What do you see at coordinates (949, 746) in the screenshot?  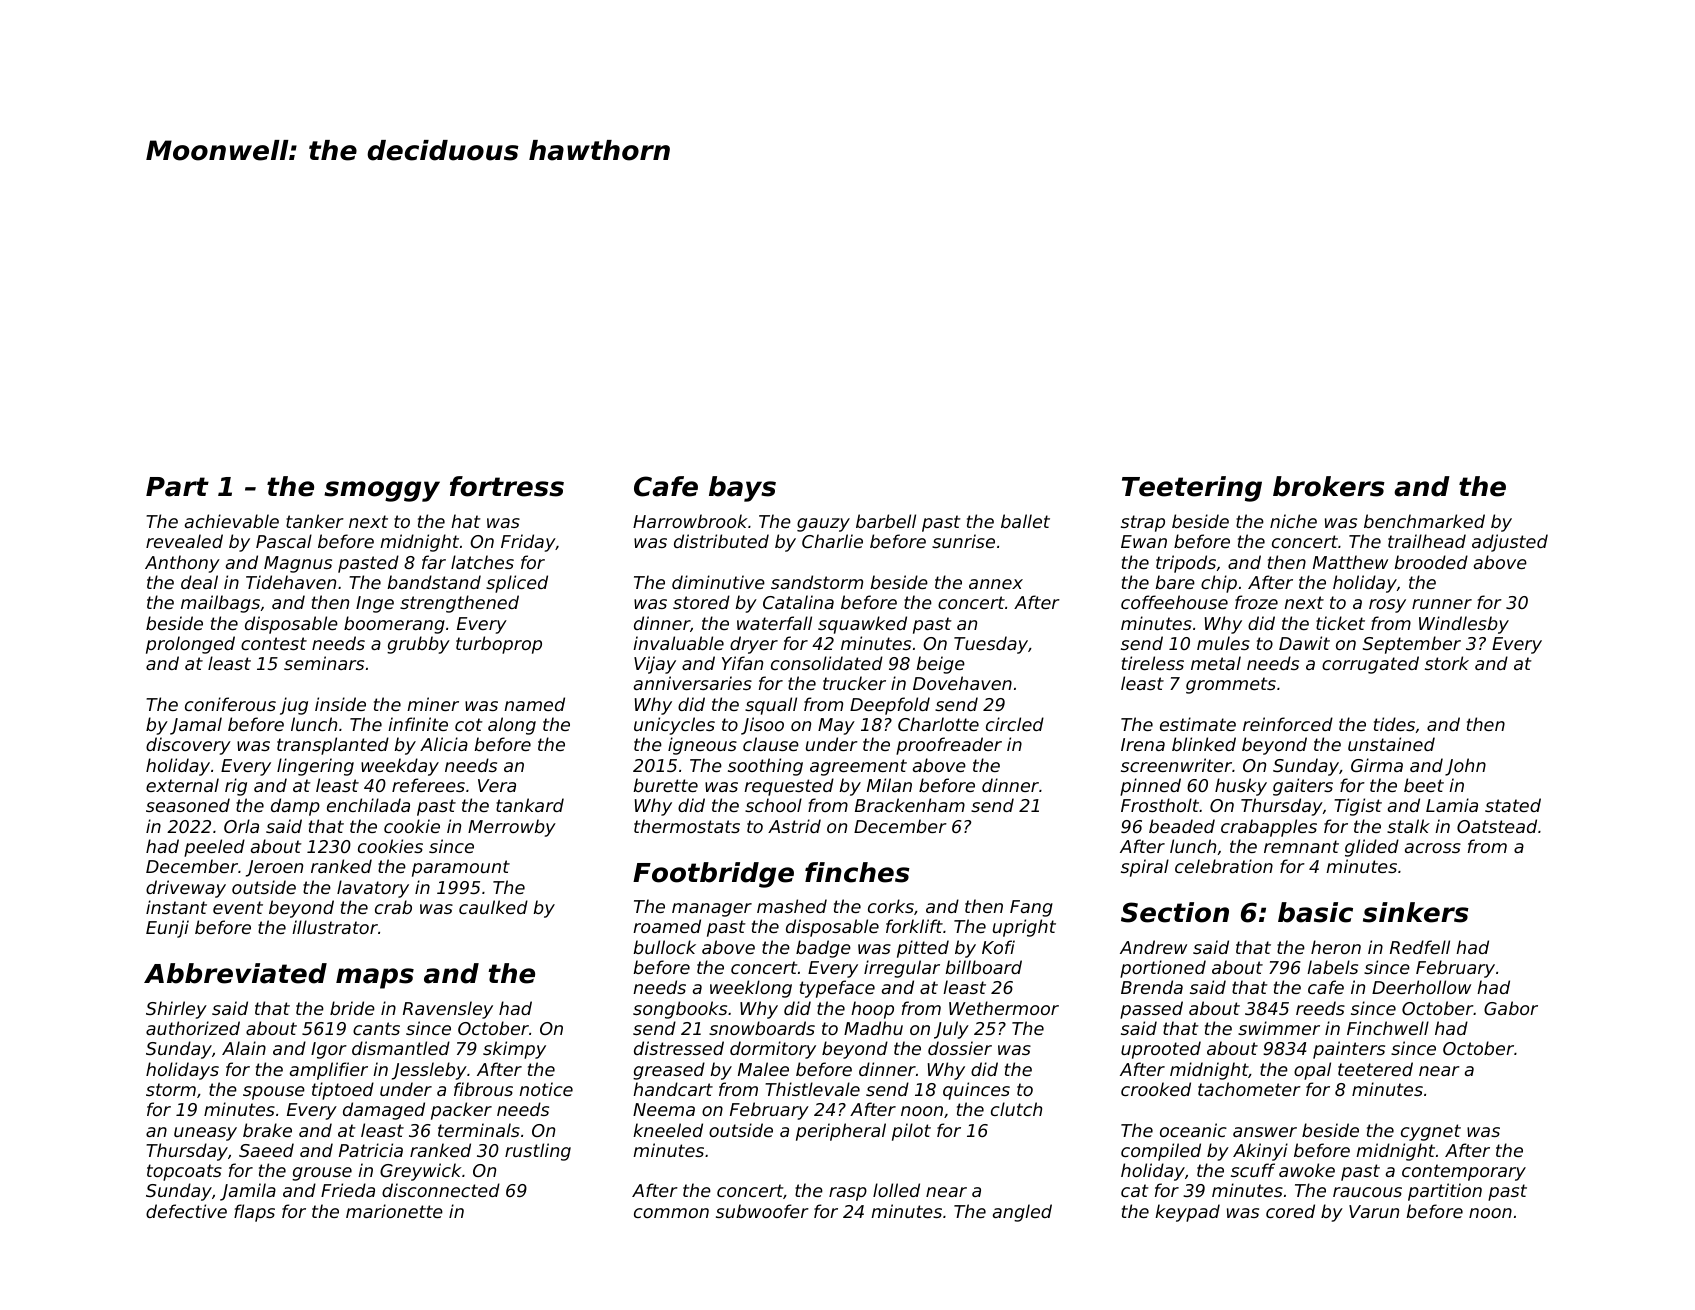 I see `proofreader` at bounding box center [949, 746].
